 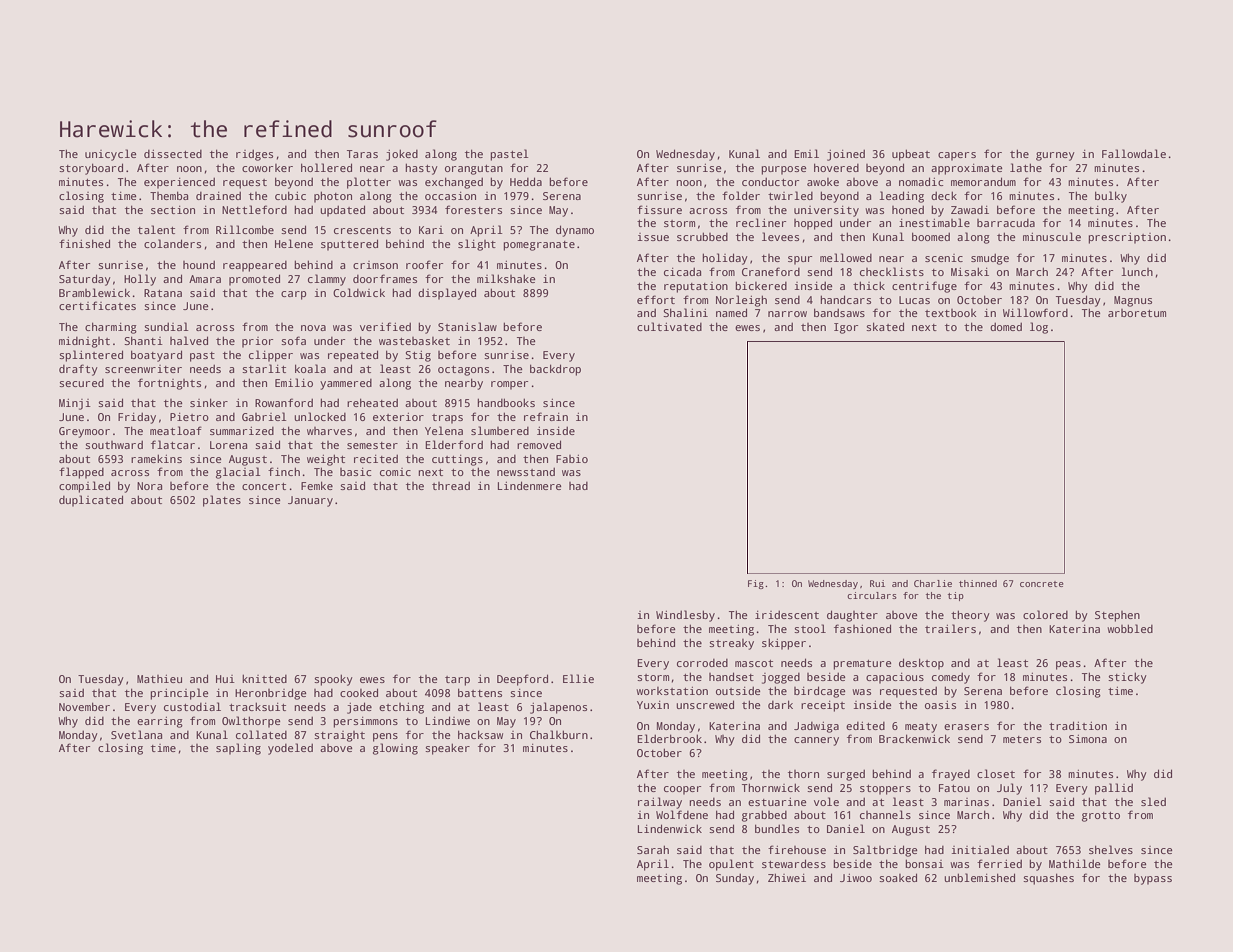 What do you see at coordinates (254, 155) in the screenshot?
I see `ridges` at bounding box center [254, 155].
